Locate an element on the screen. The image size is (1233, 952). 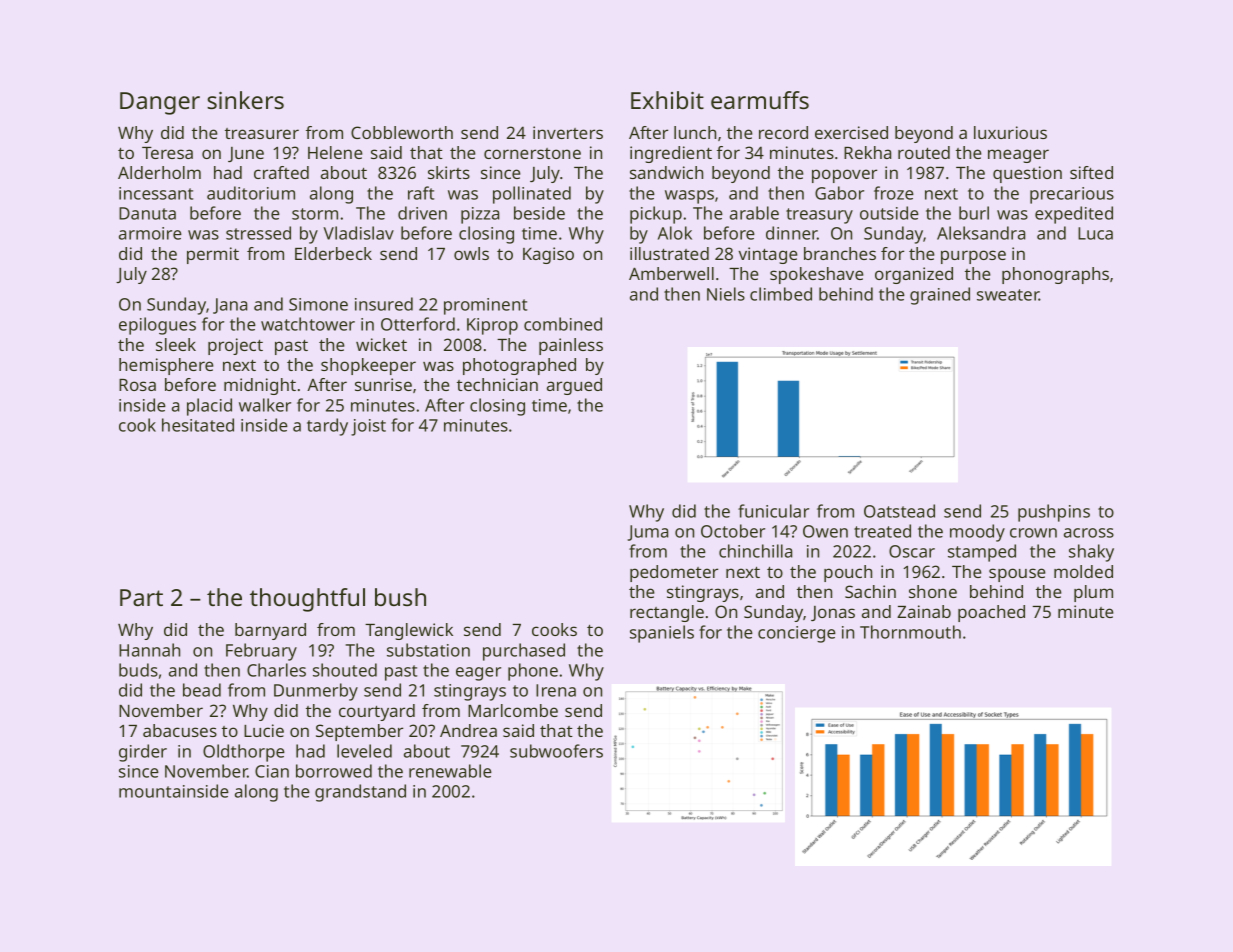
girder is located at coordinates (143, 753).
